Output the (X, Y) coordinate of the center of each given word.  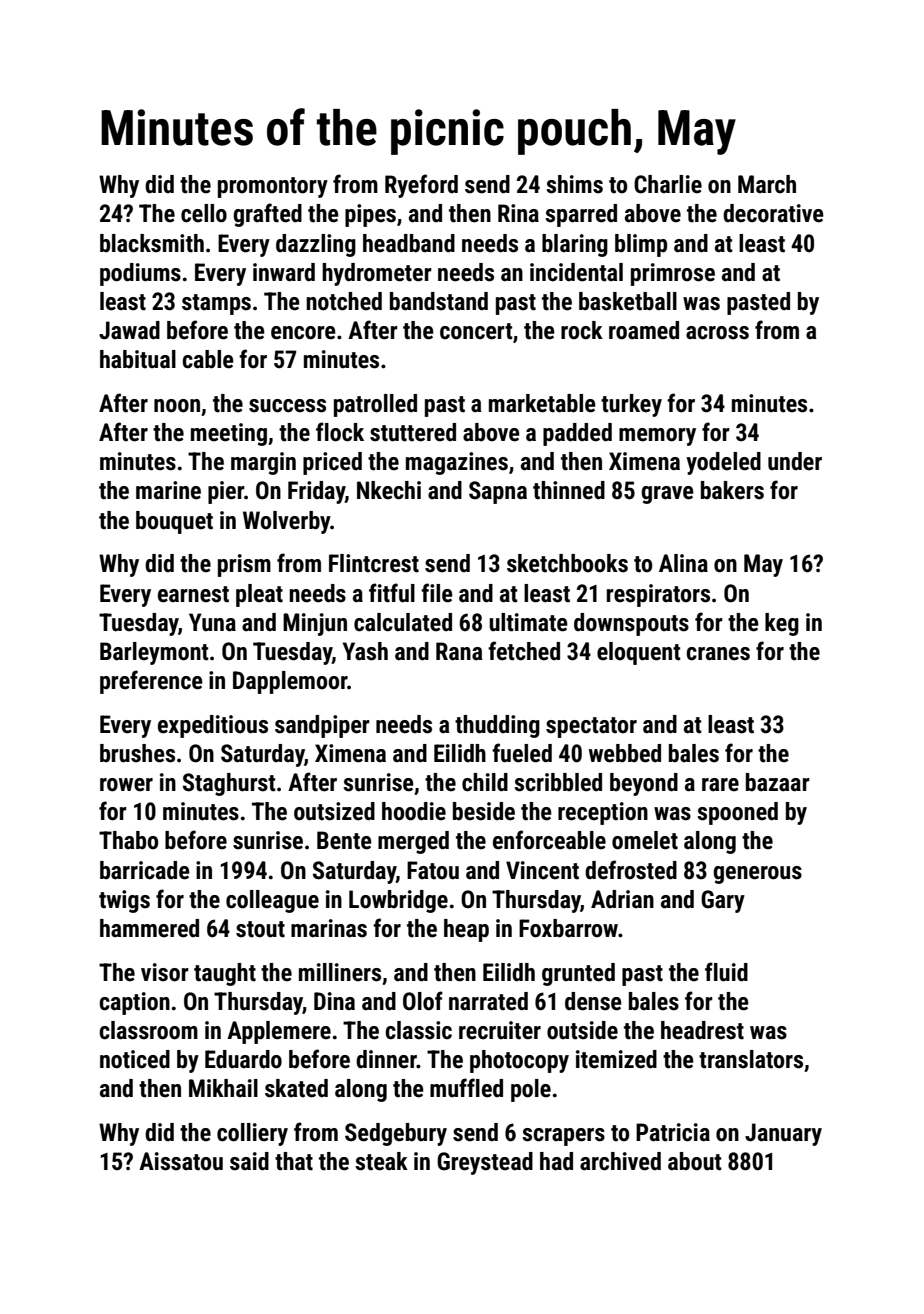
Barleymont (154, 653)
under (795, 461)
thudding (497, 726)
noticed (135, 1059)
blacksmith (152, 243)
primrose (673, 274)
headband (409, 243)
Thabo (128, 840)
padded (577, 434)
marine (168, 490)
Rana (459, 651)
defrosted (631, 870)
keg (782, 624)
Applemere (279, 1032)
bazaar (778, 782)
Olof (423, 1001)
